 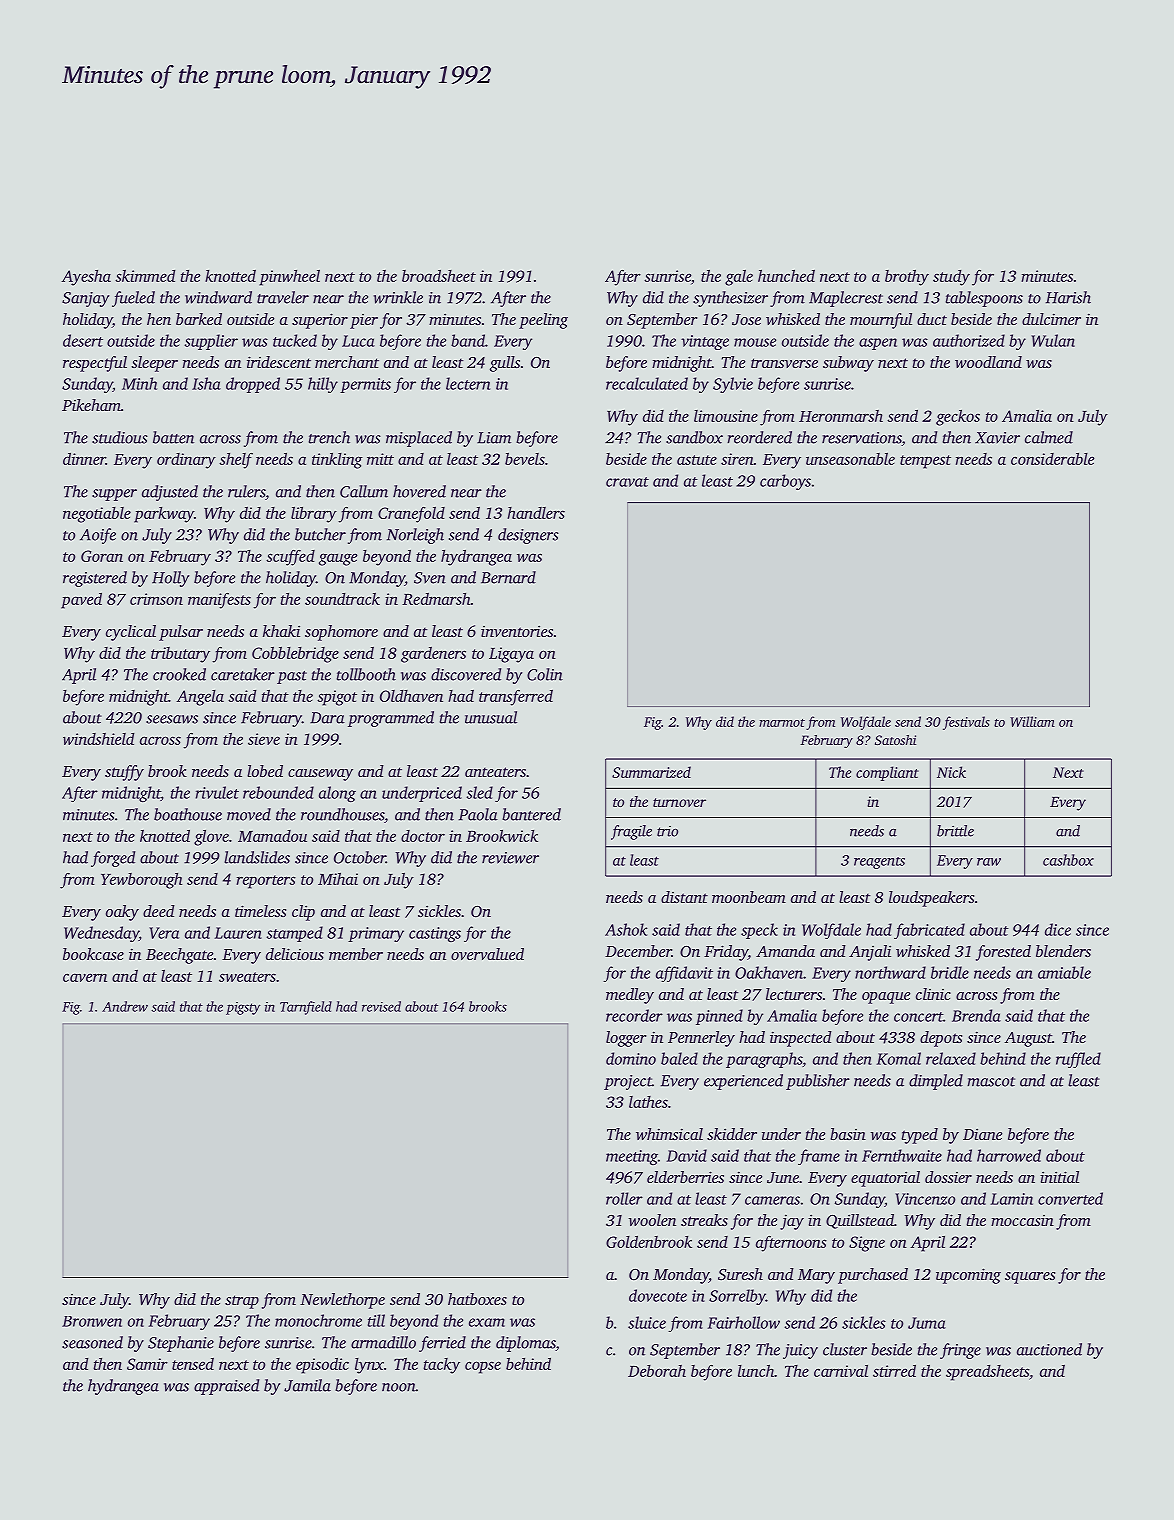 I want to click on study, so click(x=951, y=278).
